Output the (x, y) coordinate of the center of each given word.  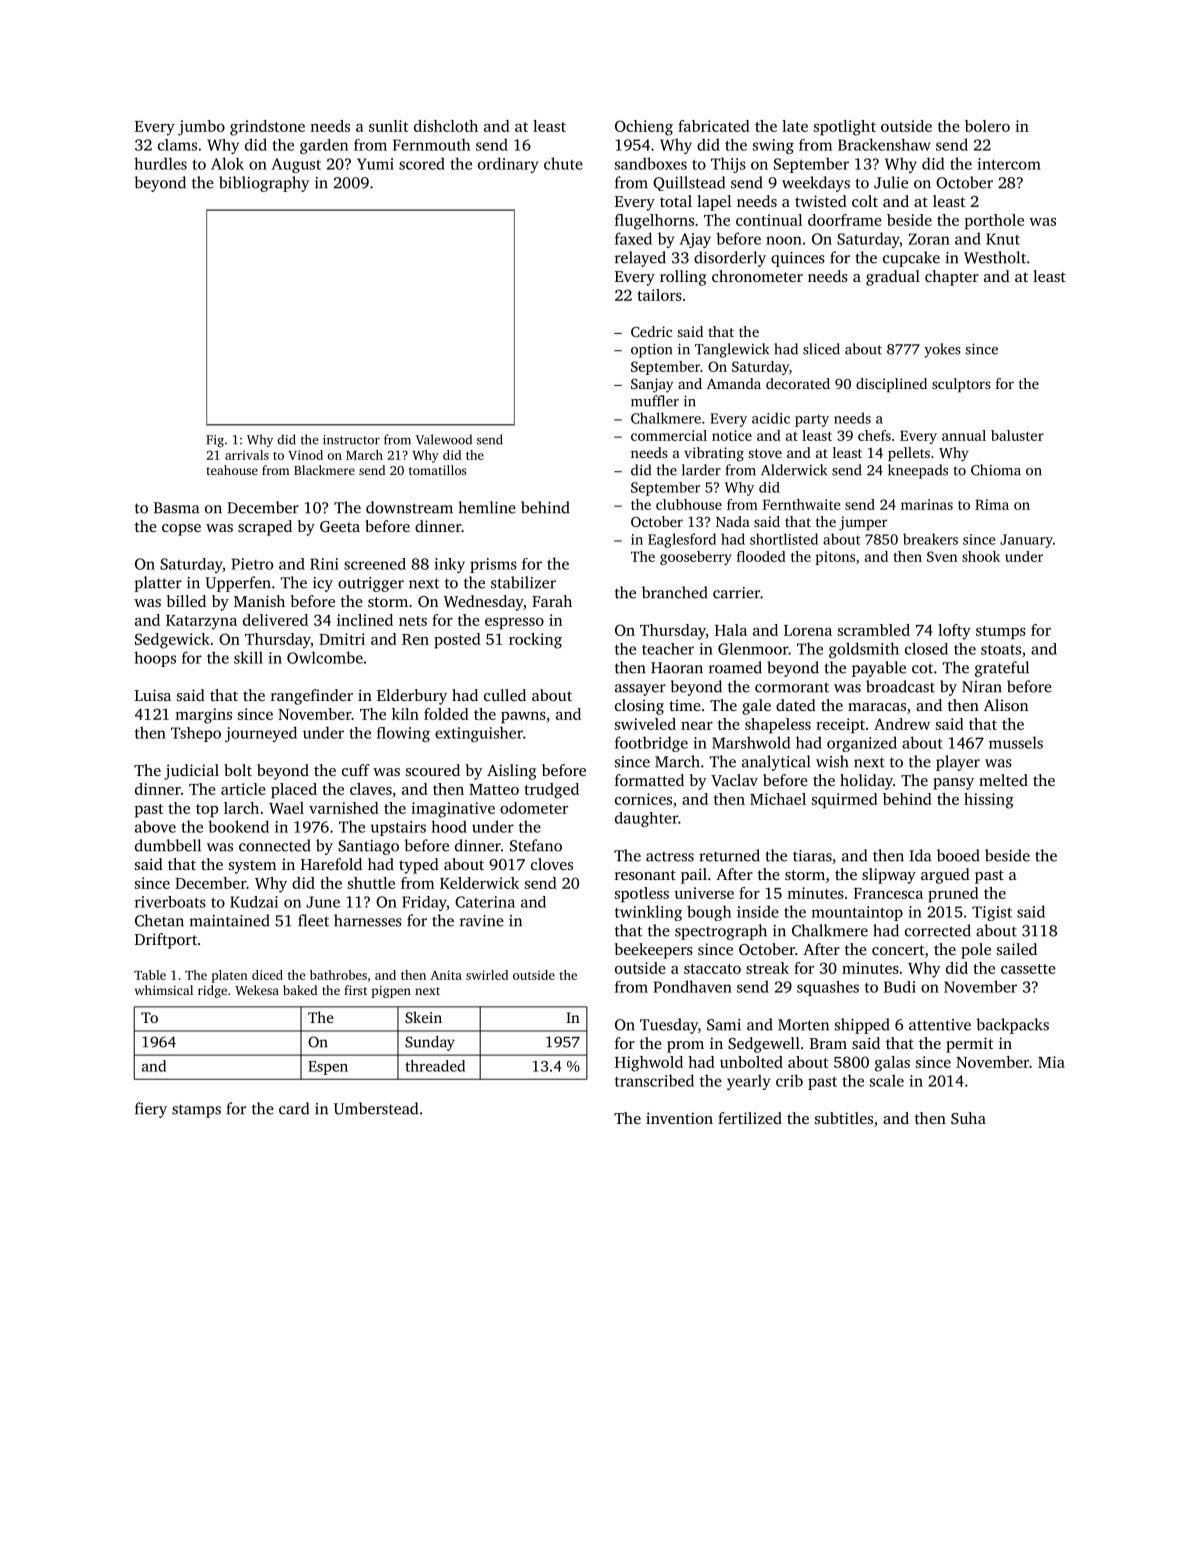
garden (324, 146)
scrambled (874, 630)
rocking (535, 641)
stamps (196, 1111)
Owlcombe (325, 657)
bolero (987, 126)
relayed (640, 259)
